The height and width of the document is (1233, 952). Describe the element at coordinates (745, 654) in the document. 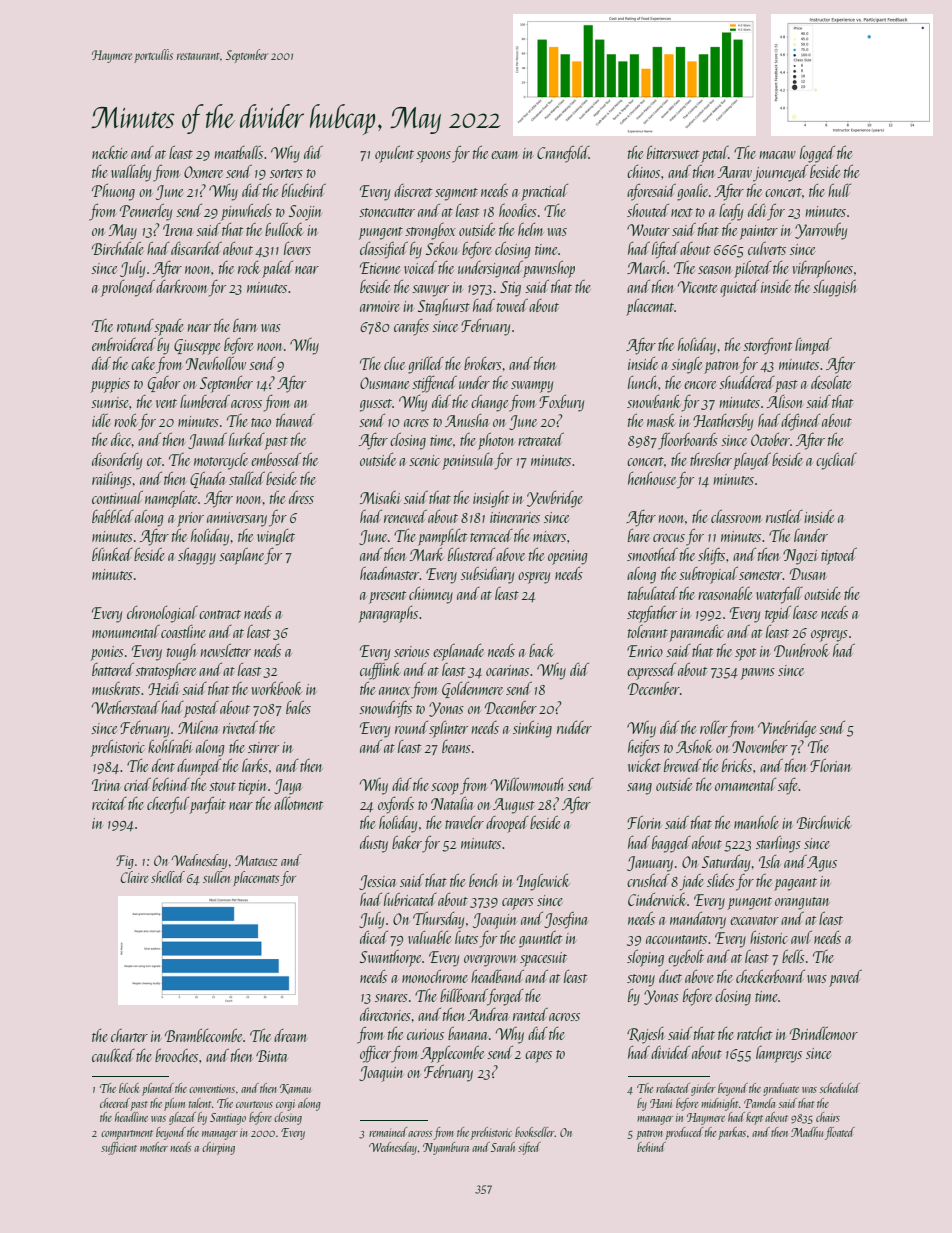

I see `spot` at that location.
